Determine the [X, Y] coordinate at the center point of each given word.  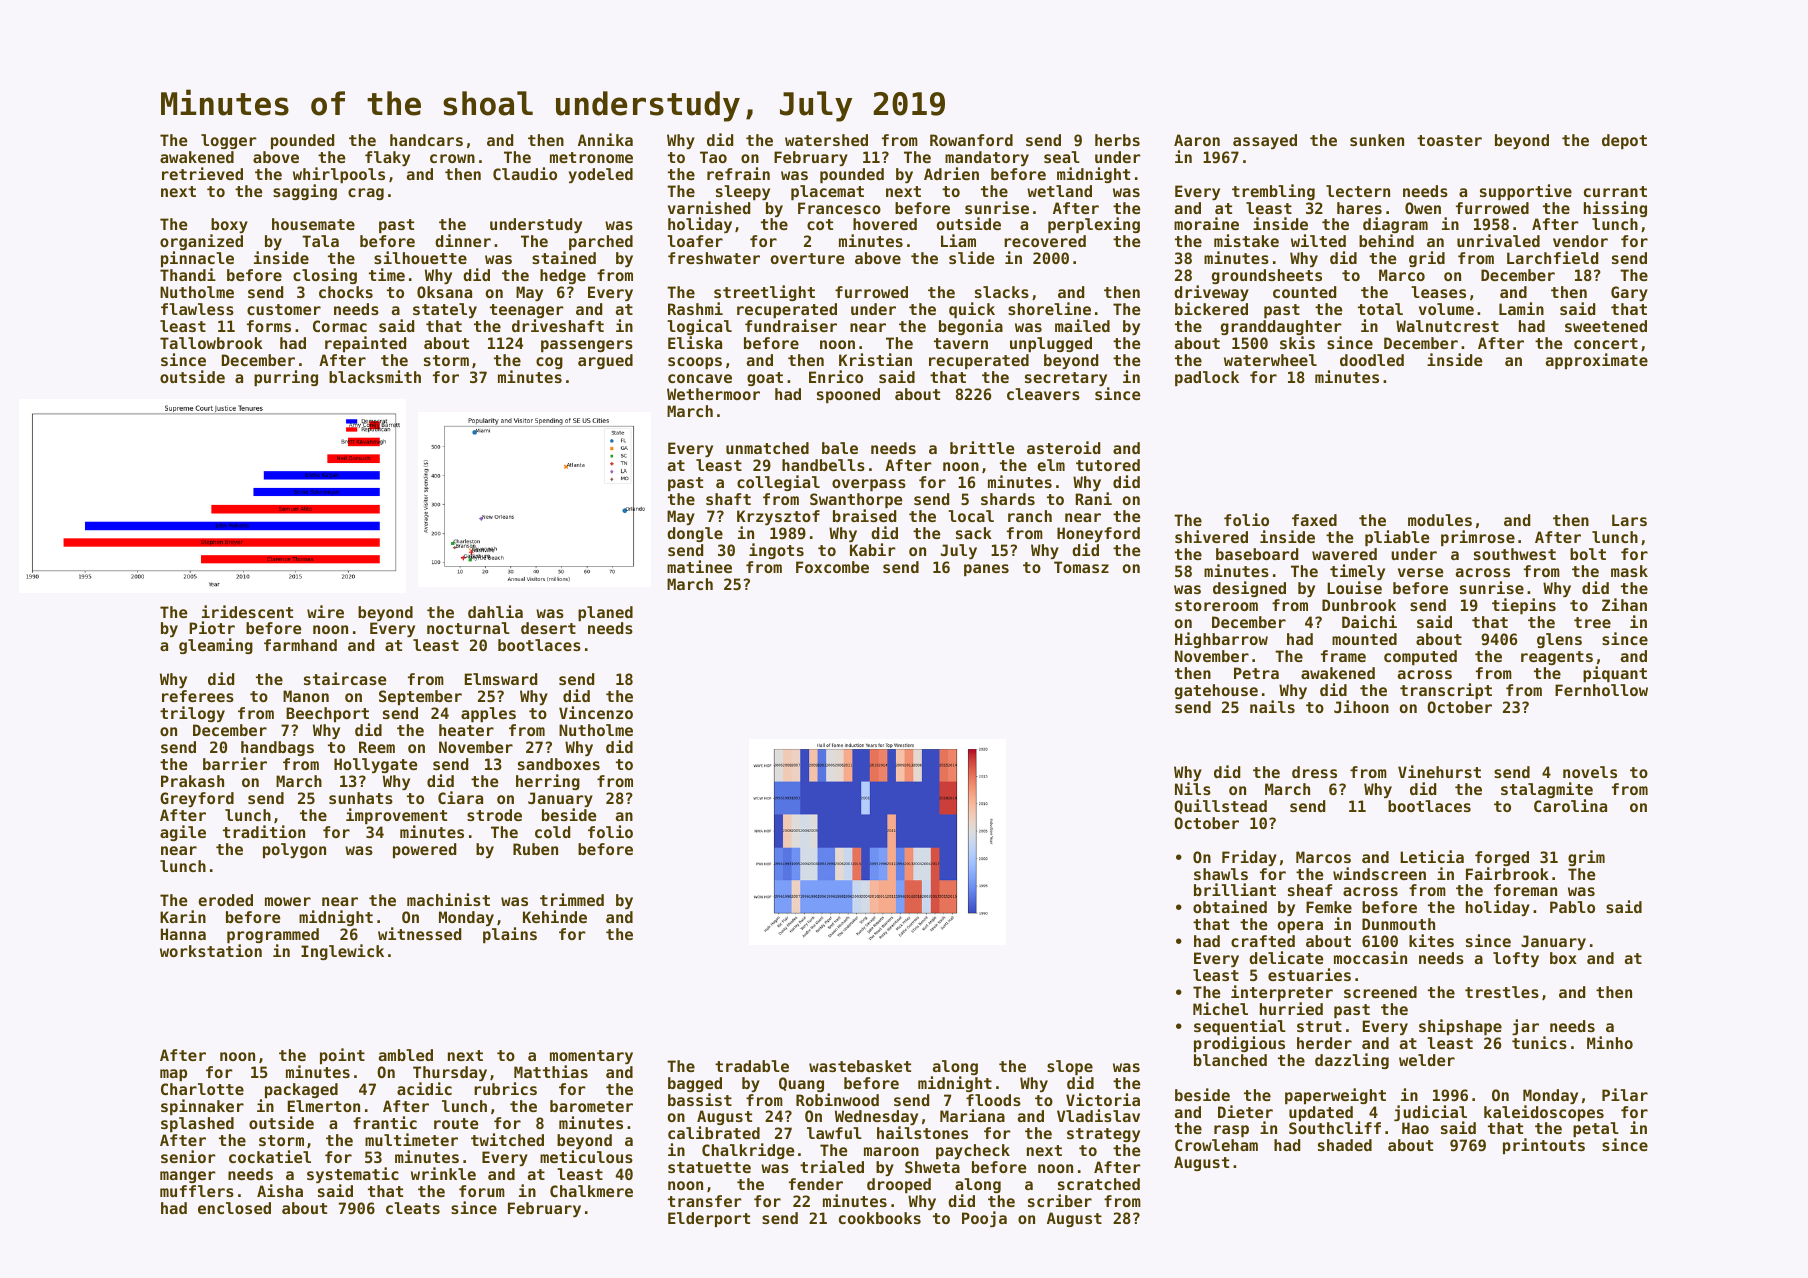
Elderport [709, 1219]
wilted [1318, 240]
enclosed [234, 1208]
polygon [294, 850]
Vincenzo [596, 712]
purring [286, 378]
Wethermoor [713, 394]
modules [1440, 520]
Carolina [1570, 805]
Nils [1193, 788]
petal [1596, 1130]
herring [548, 782]
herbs [1117, 140]
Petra [1256, 673]
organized [201, 243]
